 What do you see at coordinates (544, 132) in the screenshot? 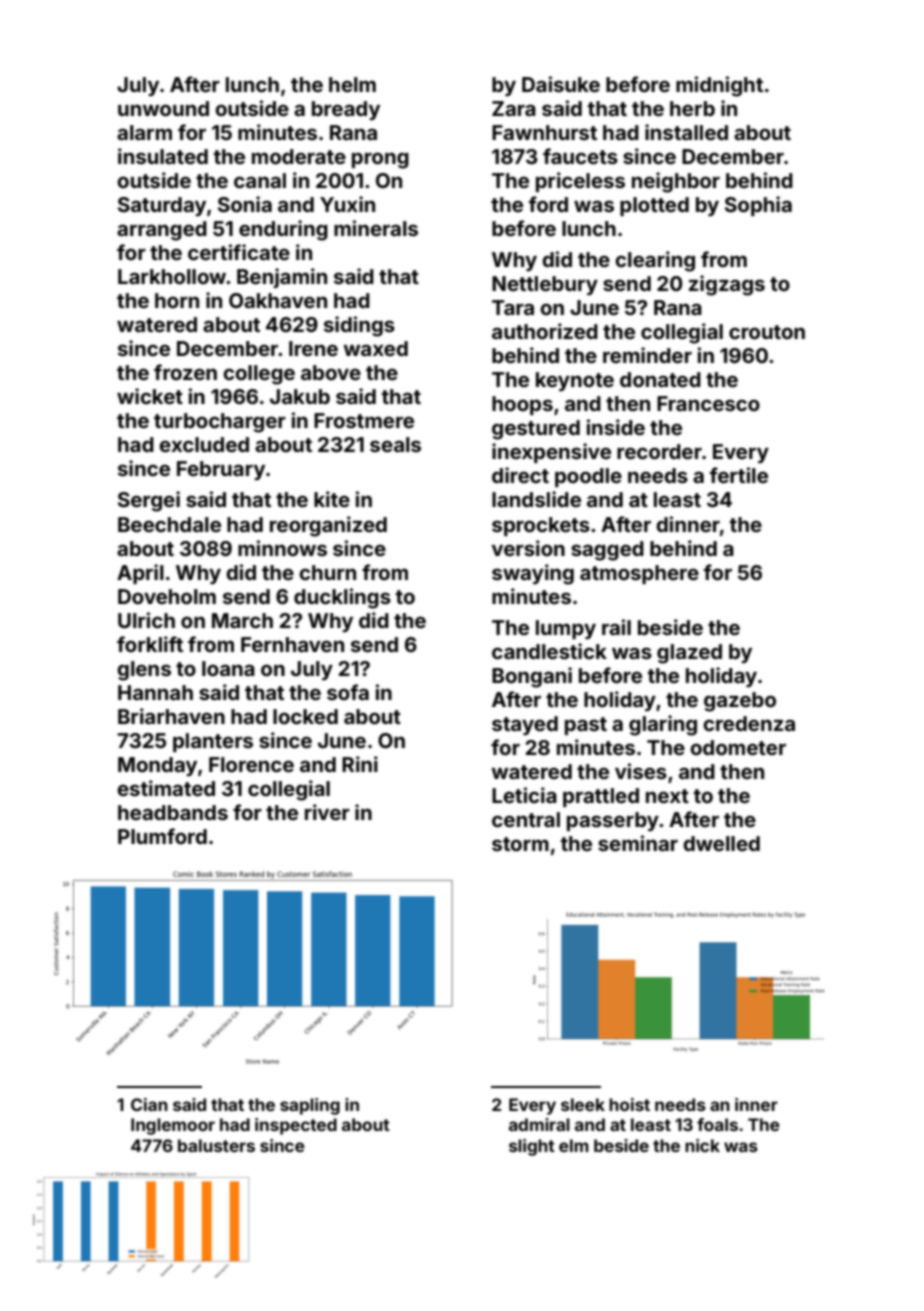
I see `Fawnhurst` at bounding box center [544, 132].
